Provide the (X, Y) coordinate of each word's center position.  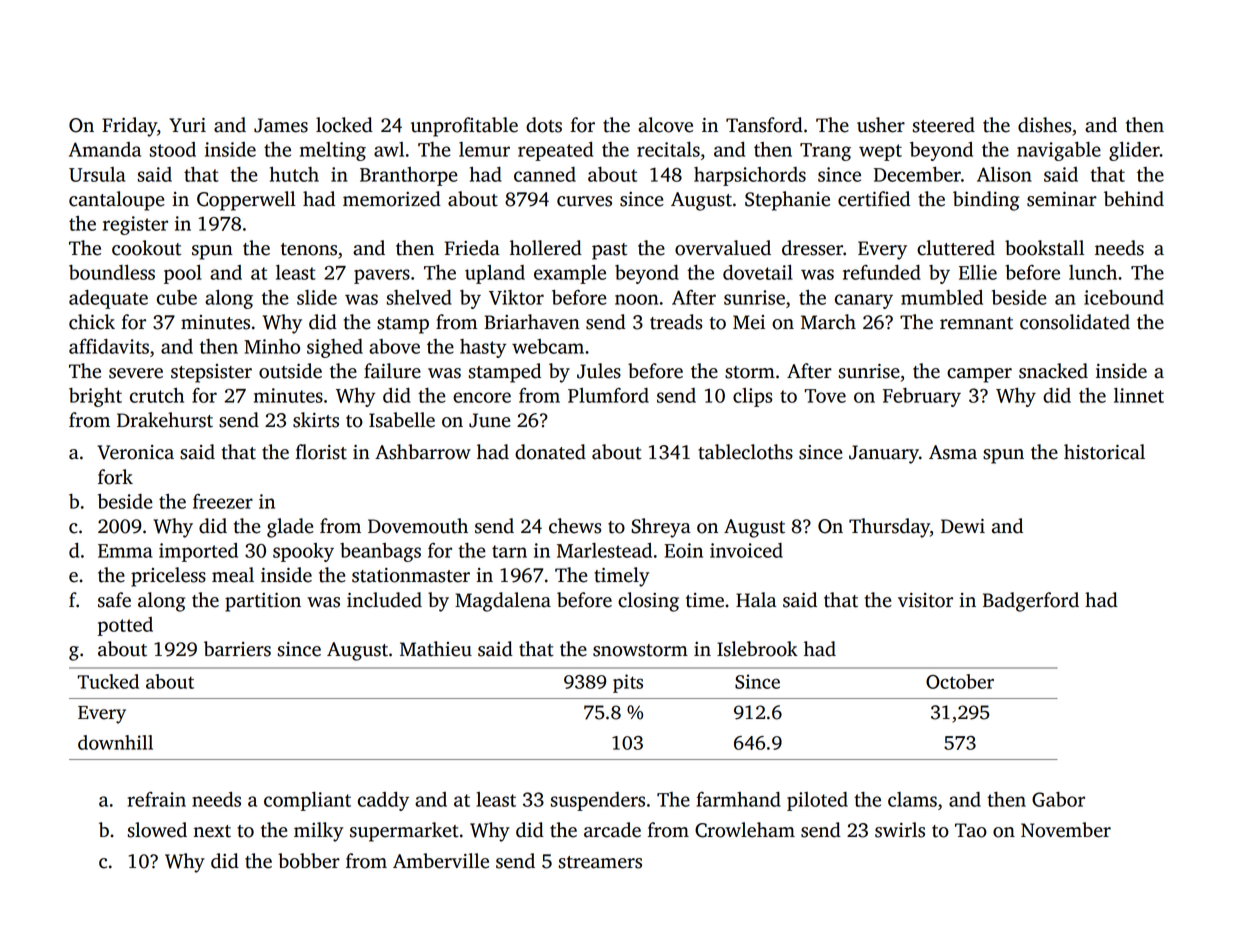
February (922, 397)
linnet (1139, 395)
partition (263, 602)
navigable (1059, 151)
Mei (749, 322)
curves (584, 201)
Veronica (135, 452)
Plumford (608, 395)
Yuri (187, 125)
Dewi (963, 526)
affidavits (109, 346)
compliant (307, 801)
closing (648, 602)
